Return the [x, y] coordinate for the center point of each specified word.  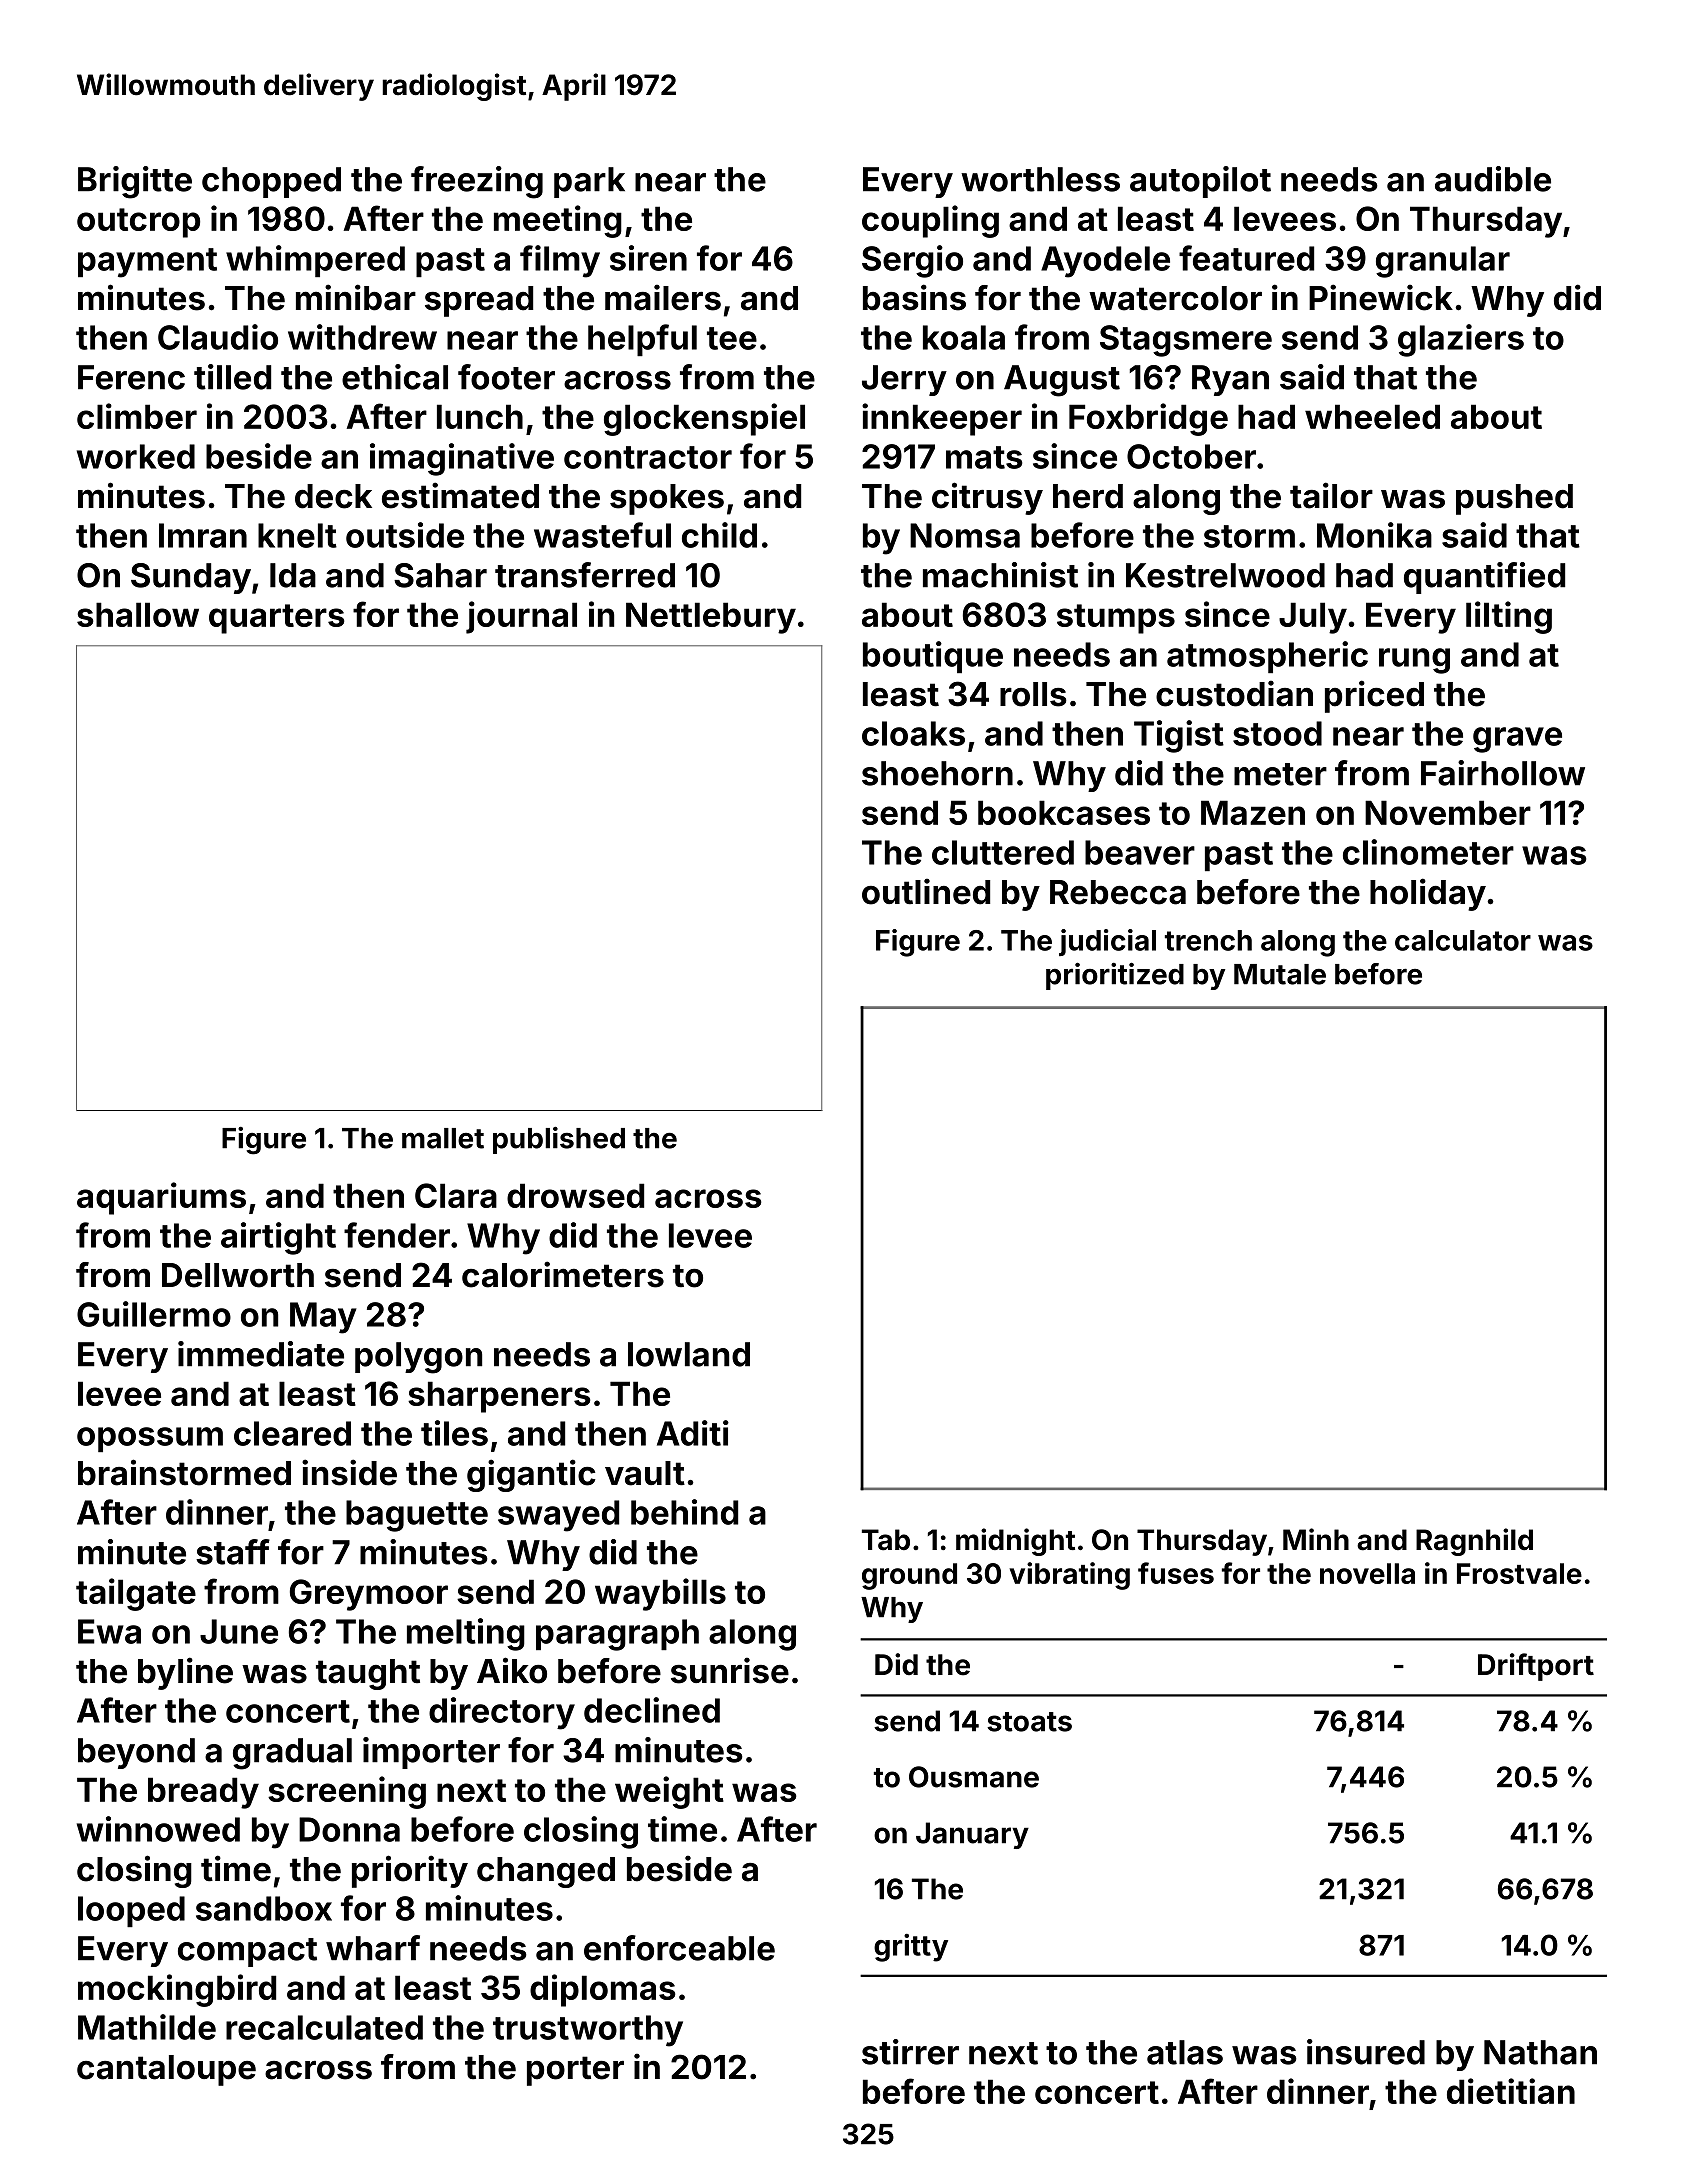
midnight [1015, 1542]
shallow [138, 614]
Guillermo [154, 1314]
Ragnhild [1474, 1542]
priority [410, 1871]
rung [1414, 661]
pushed [1514, 499]
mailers [663, 297]
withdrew [362, 337]
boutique [933, 657]
